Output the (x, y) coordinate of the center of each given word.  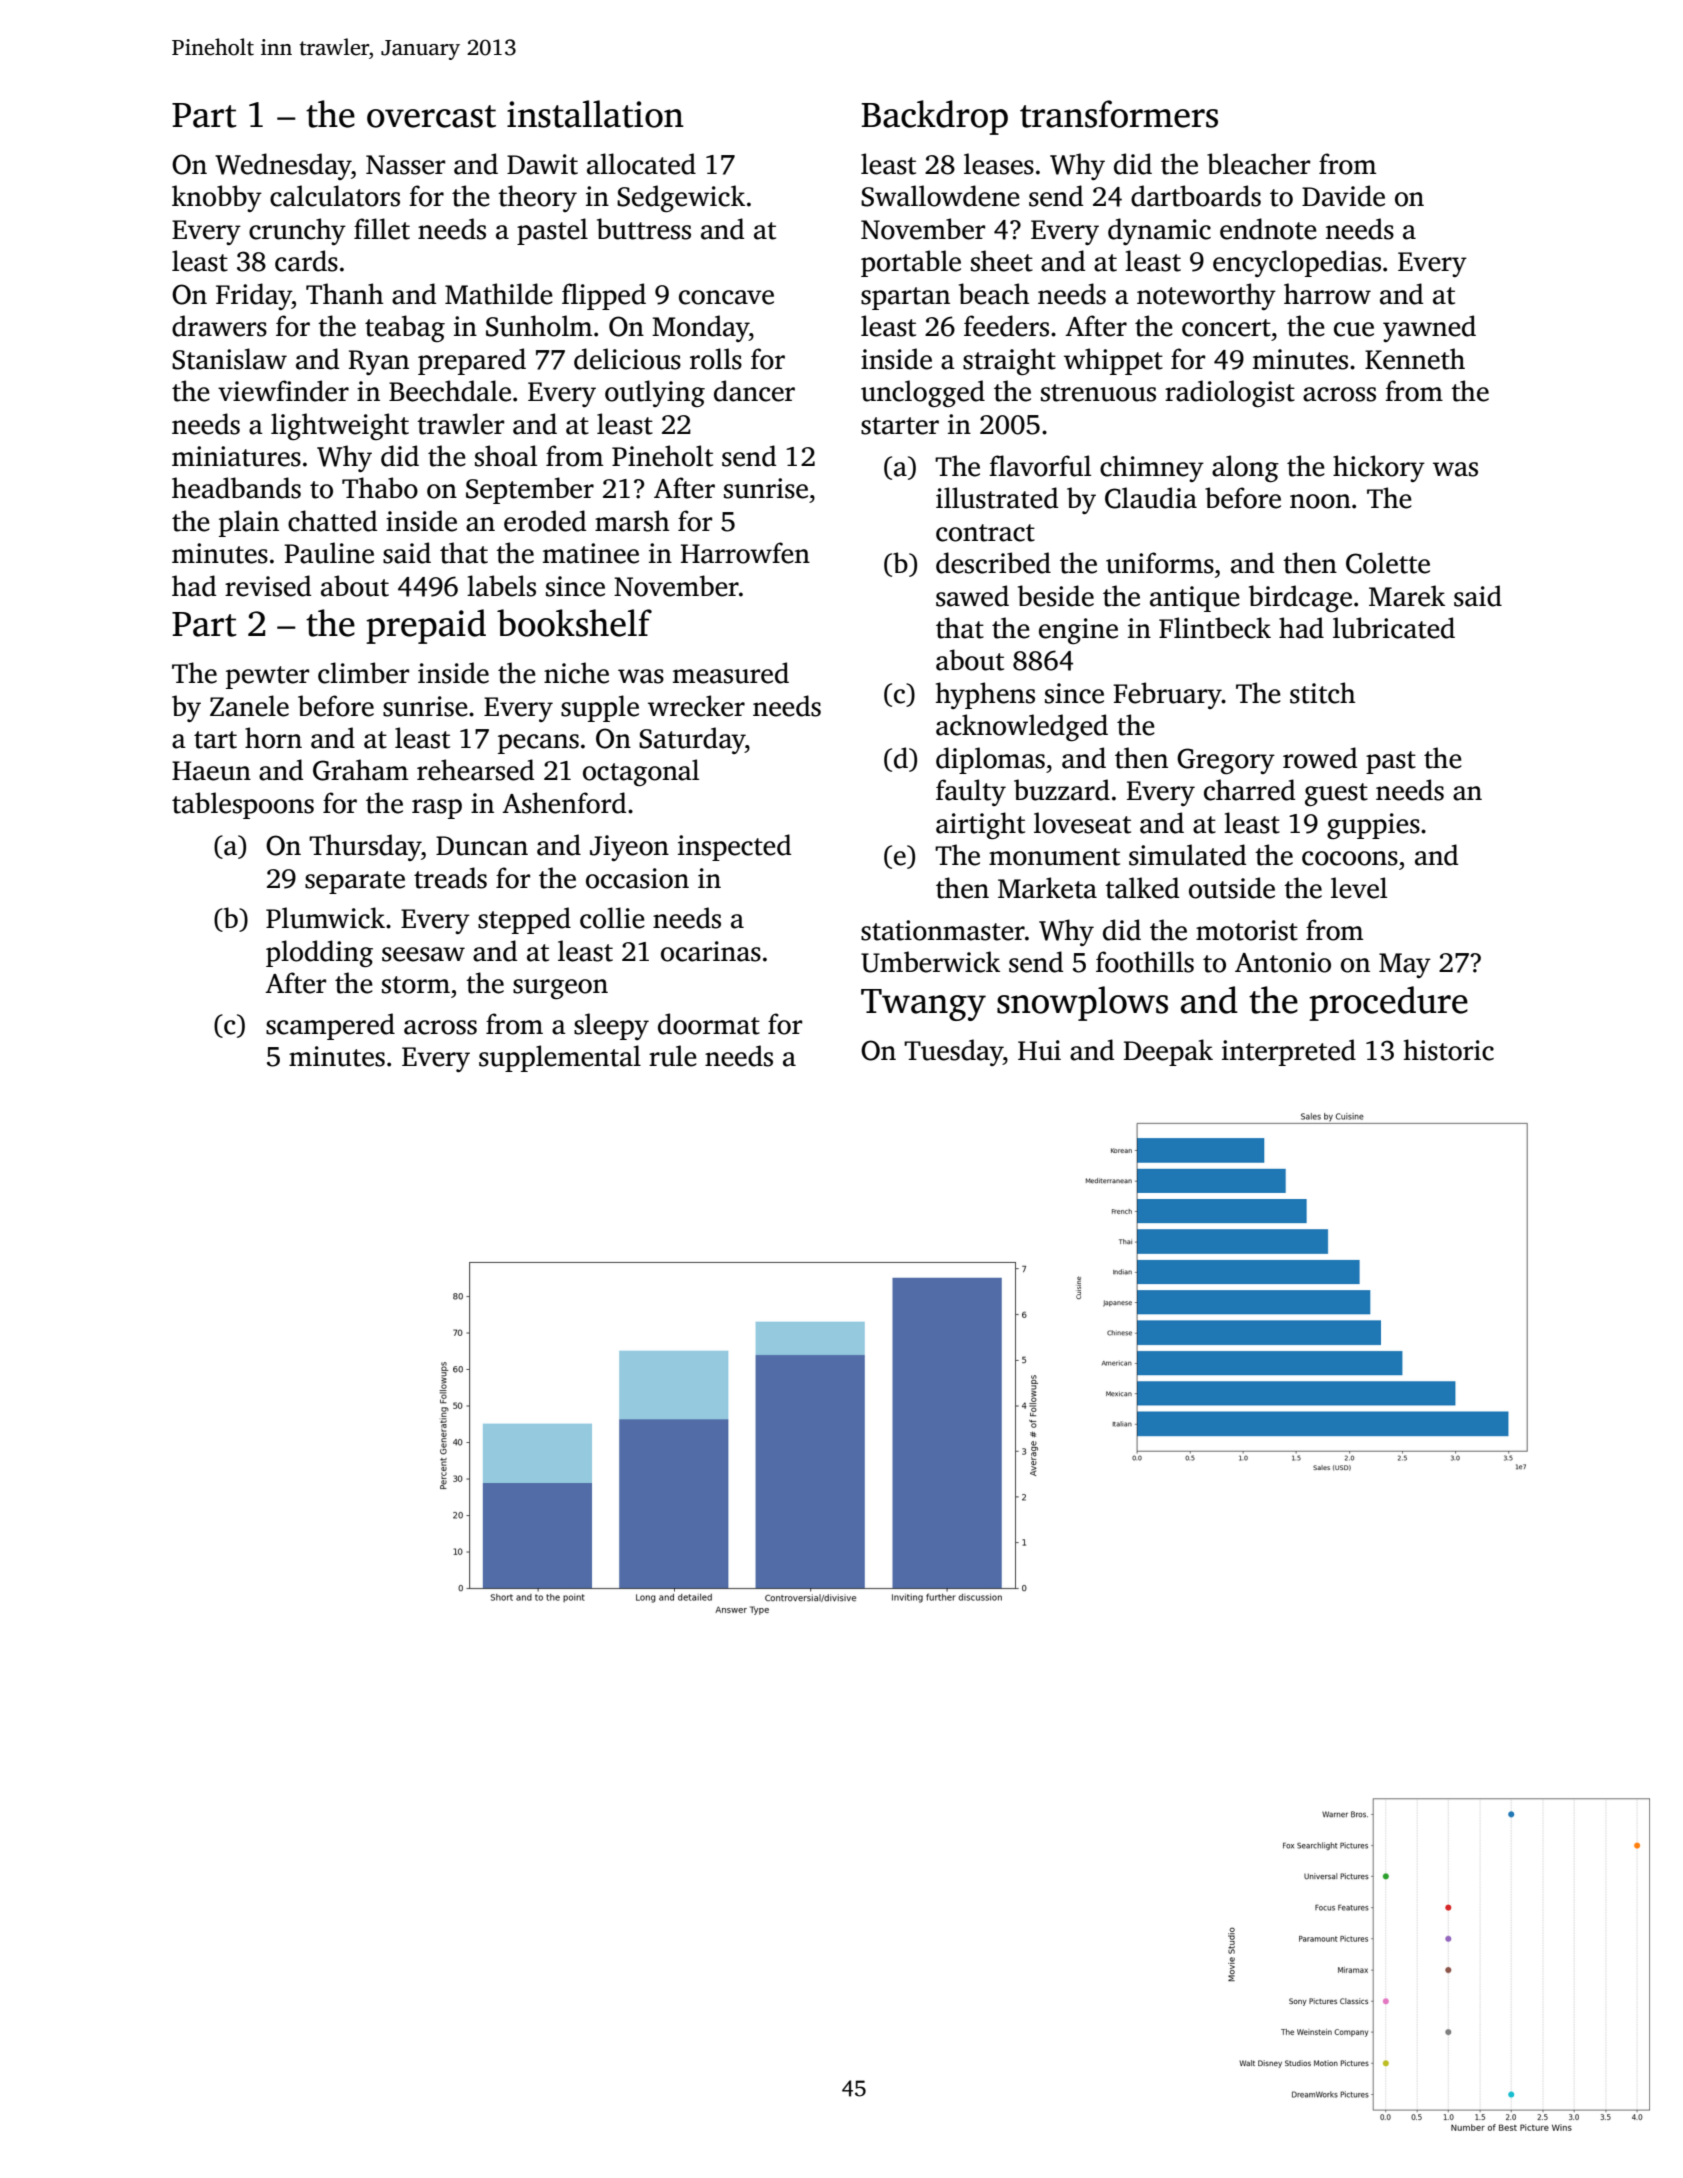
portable (911, 263)
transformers (1119, 114)
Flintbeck (1215, 628)
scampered (330, 1026)
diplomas (990, 760)
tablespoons (243, 805)
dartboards (1196, 196)
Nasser (405, 165)
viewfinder (283, 391)
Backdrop (934, 117)
